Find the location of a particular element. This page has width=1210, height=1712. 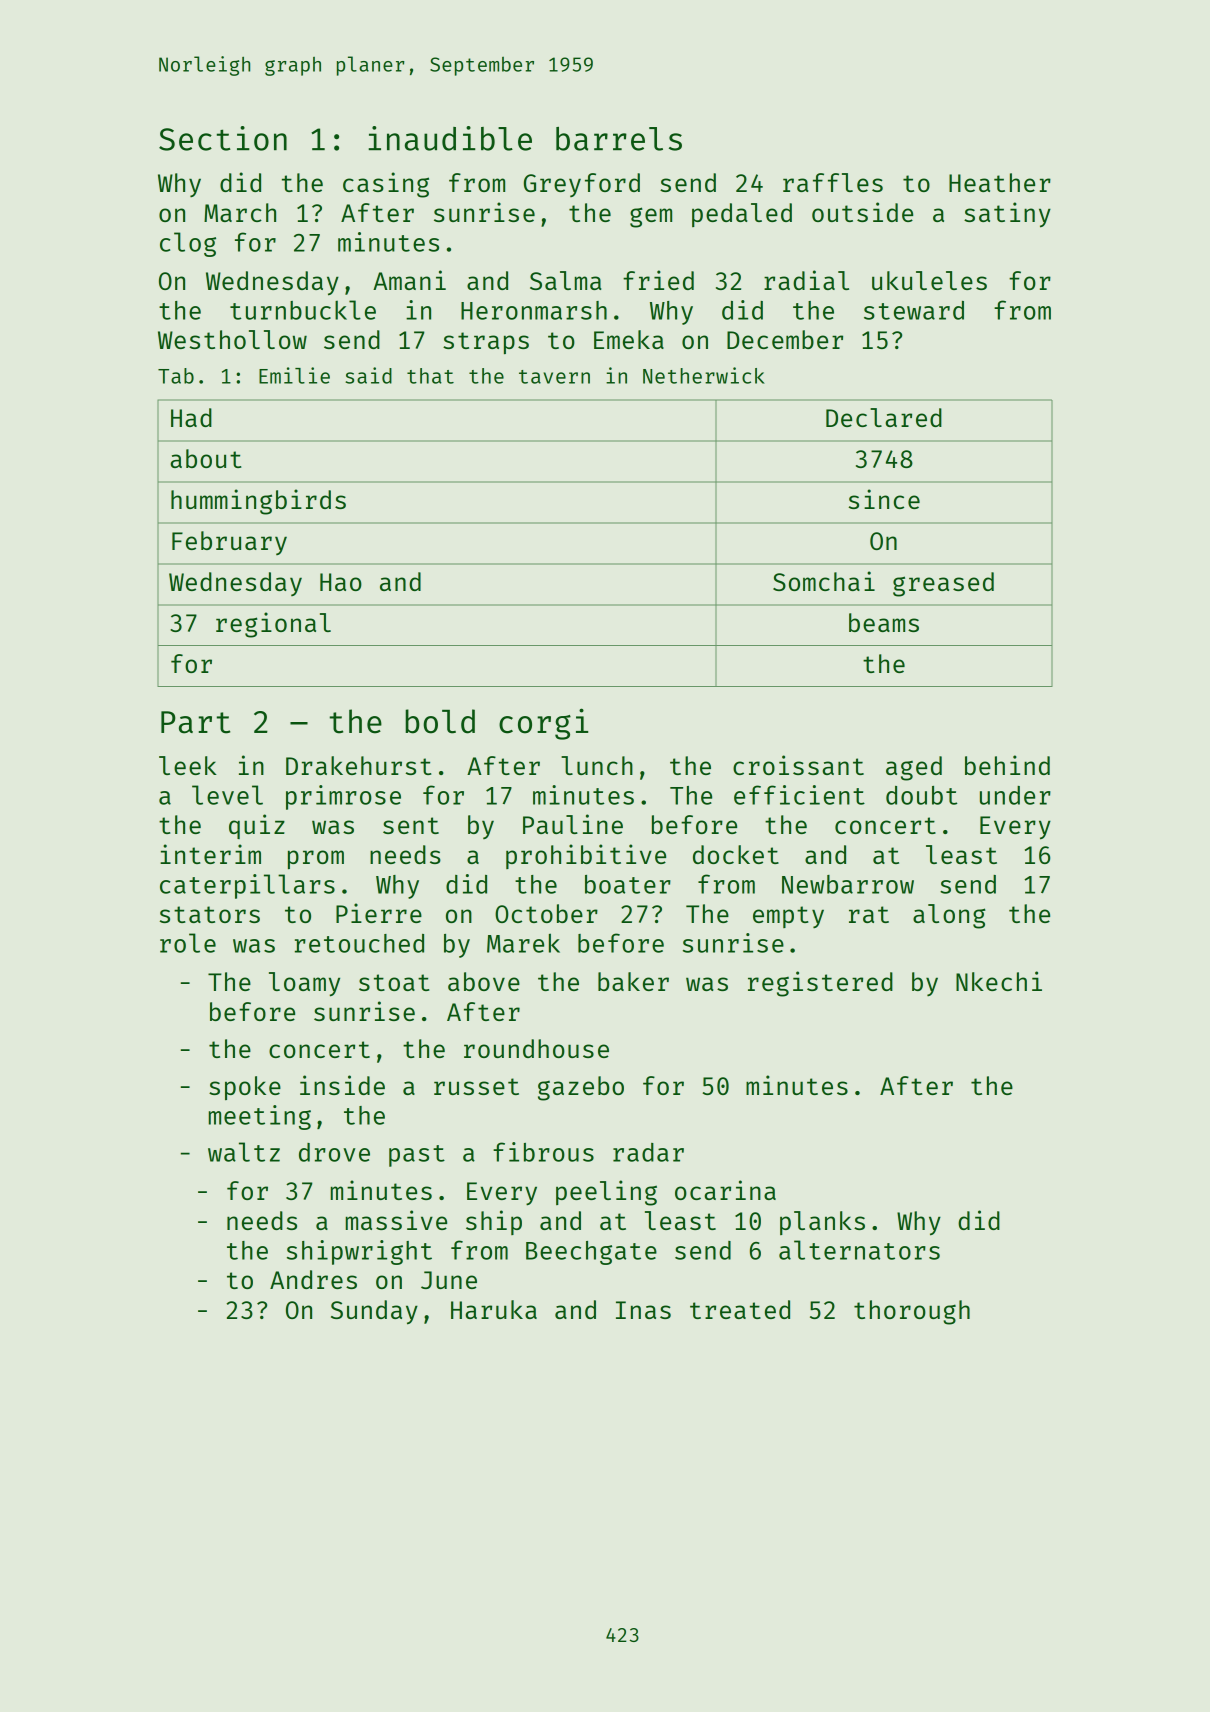

inaudible is located at coordinates (450, 138).
